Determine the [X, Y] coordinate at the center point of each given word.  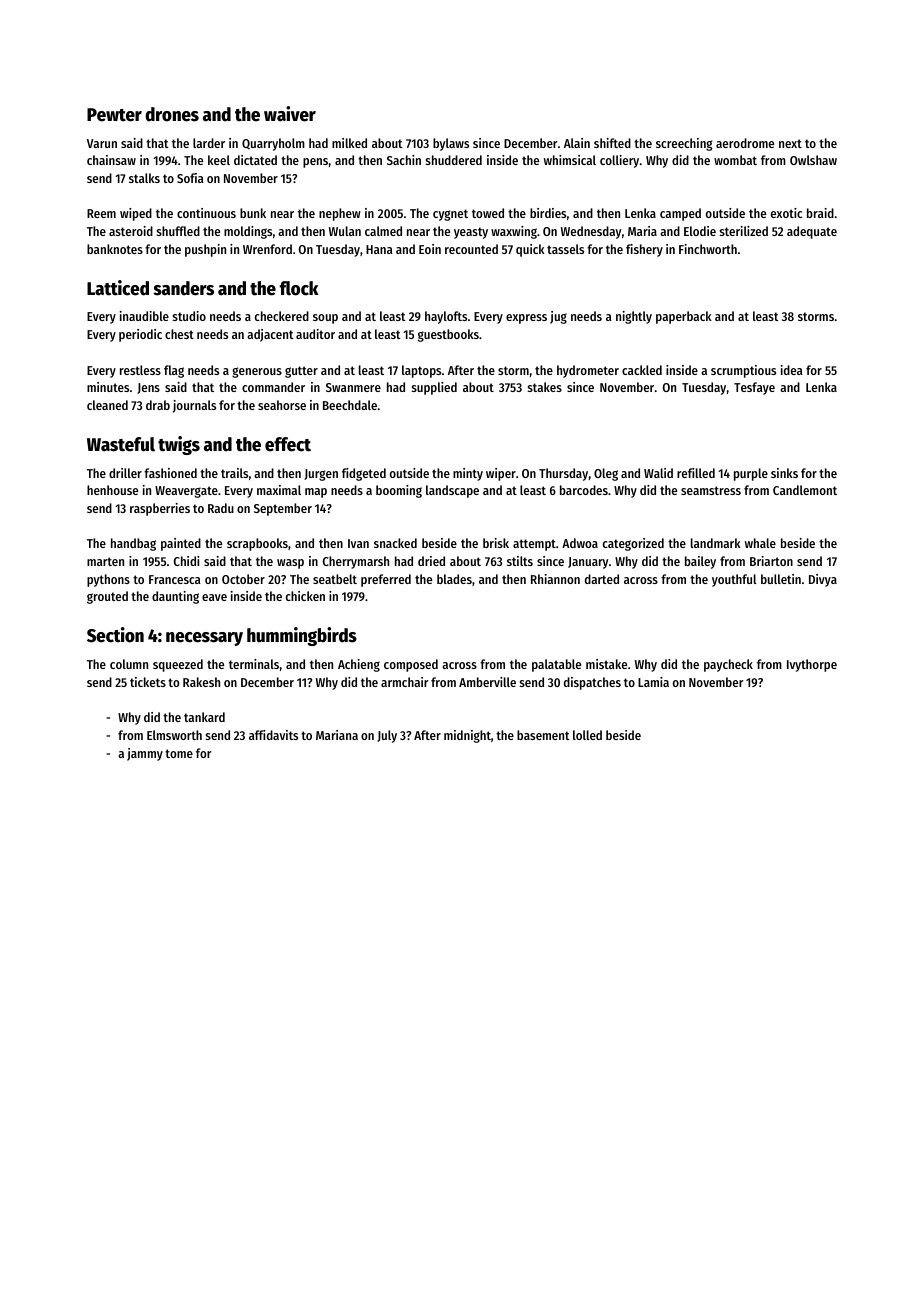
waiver [290, 114]
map [316, 493]
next [790, 143]
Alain [577, 143]
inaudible [144, 316]
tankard [204, 717]
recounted [471, 249]
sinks [784, 473]
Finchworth [708, 249]
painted [181, 544]
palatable [556, 665]
